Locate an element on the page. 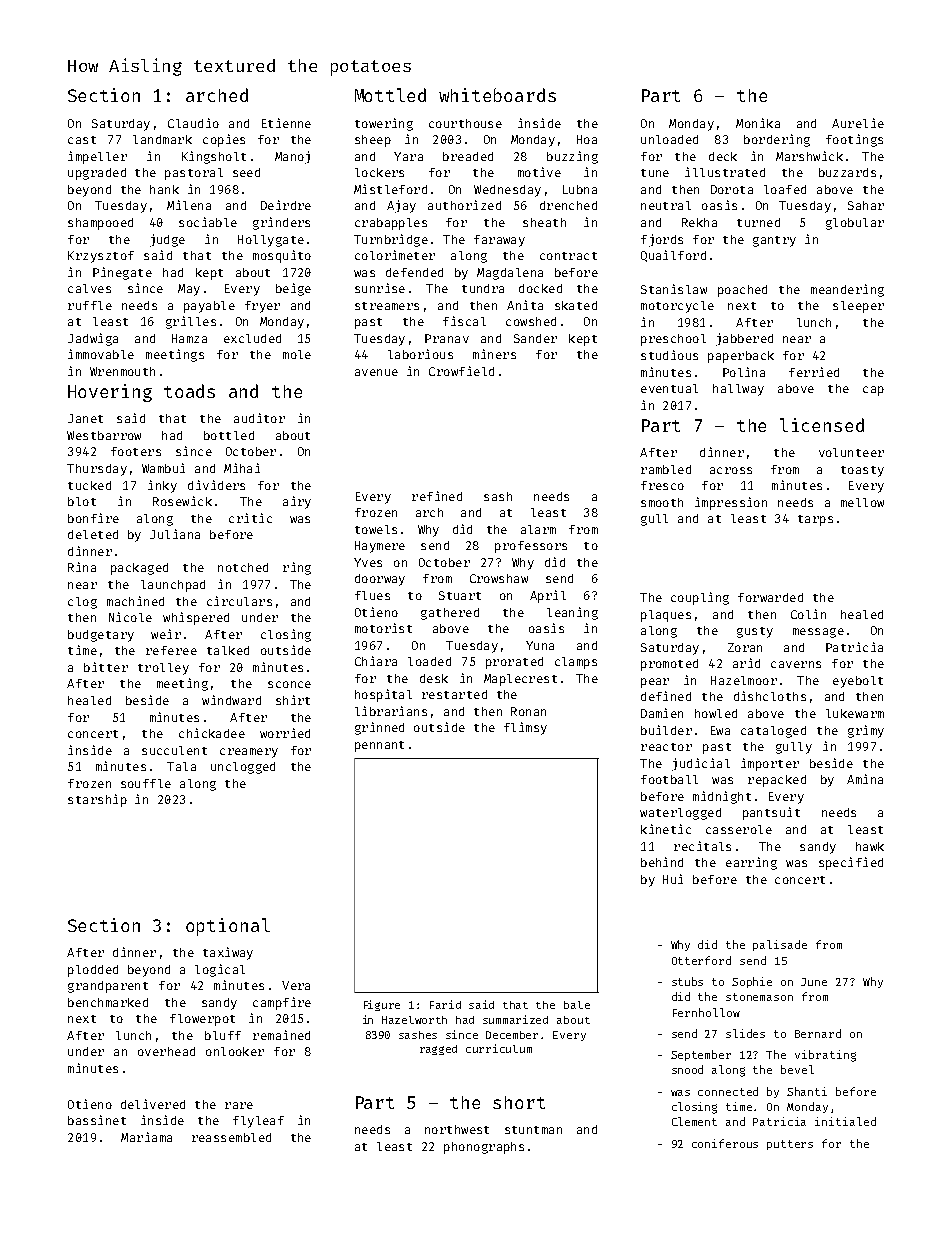 The image size is (952, 1233). curriculum is located at coordinates (499, 1048).
